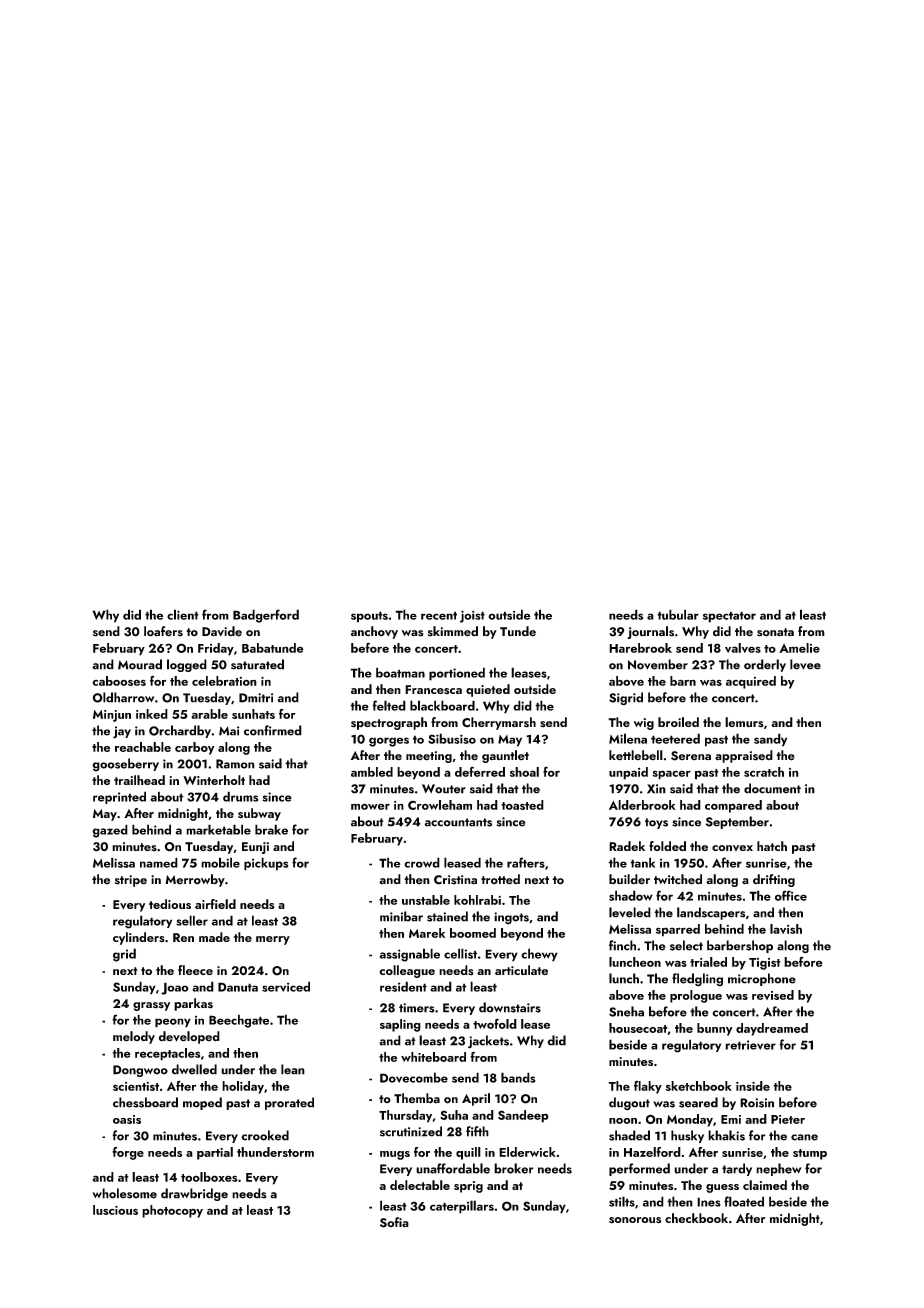  What do you see at coordinates (209, 1177) in the screenshot?
I see `toolboxes` at bounding box center [209, 1177].
